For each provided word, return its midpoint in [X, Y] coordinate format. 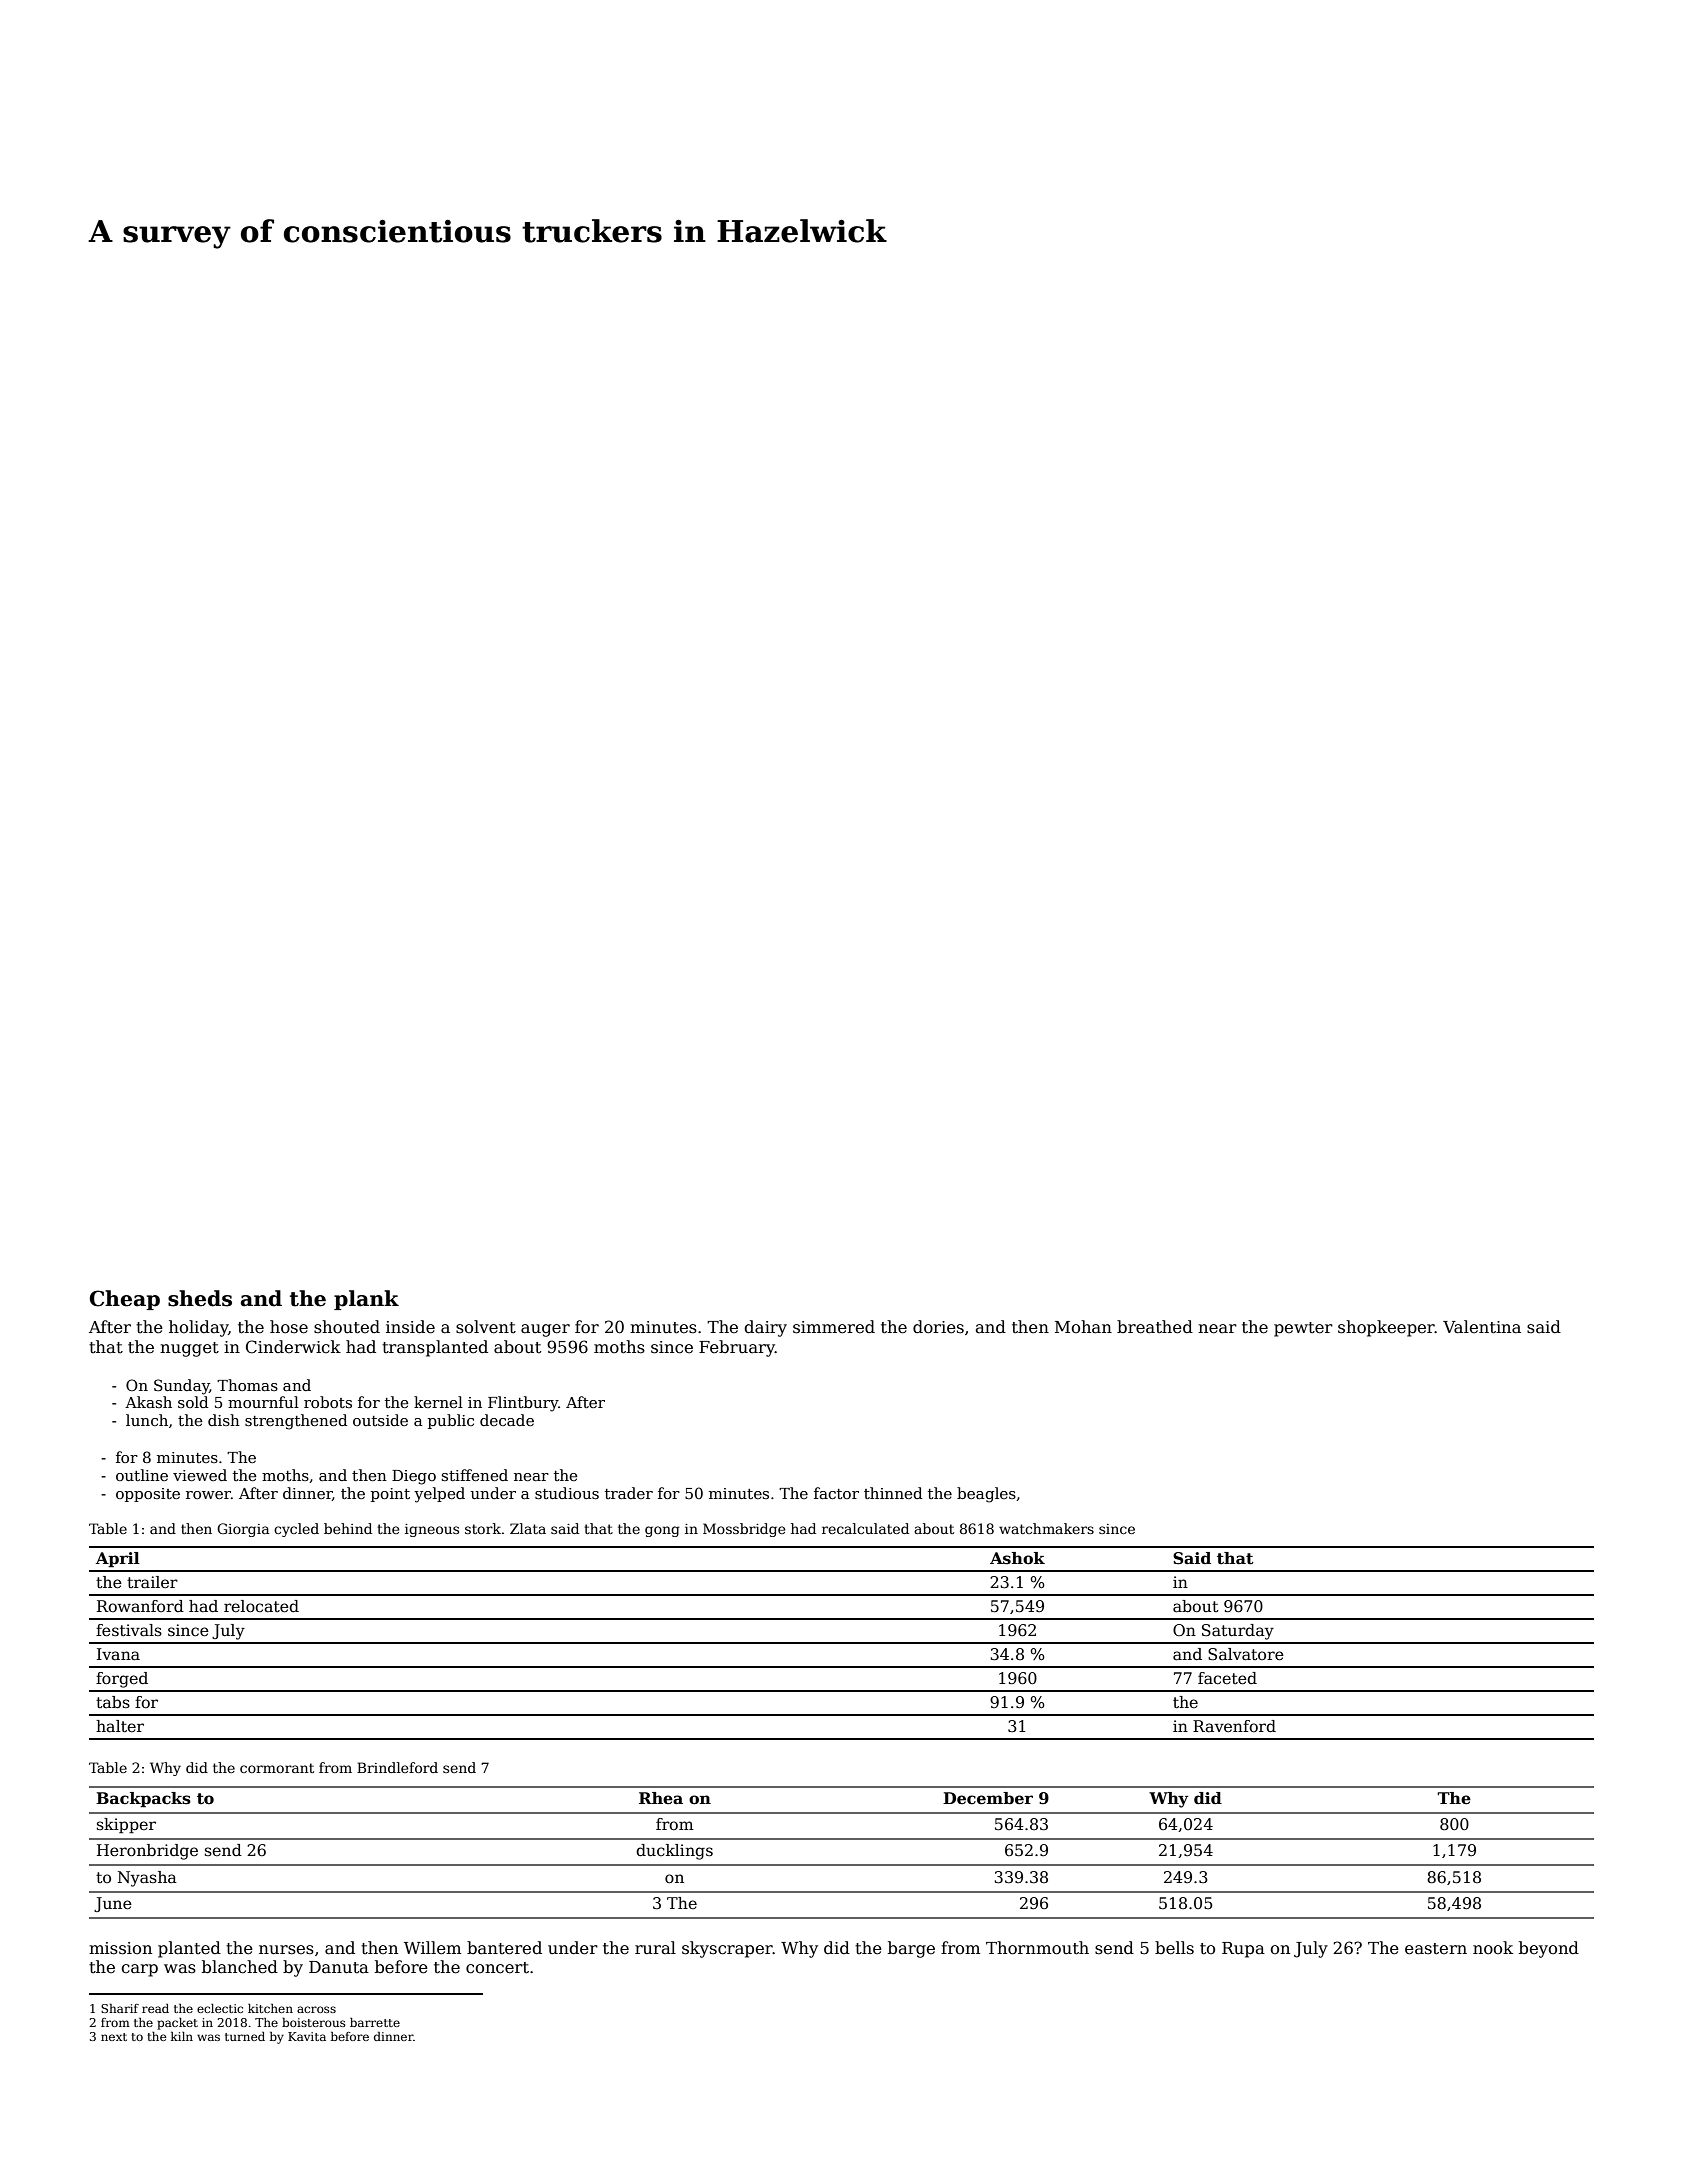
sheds [200, 1298]
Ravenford [1234, 1726]
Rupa [1243, 1950]
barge [911, 1949]
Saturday [1238, 1632]
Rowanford [140, 1606]
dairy [765, 1328]
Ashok [1017, 1558]
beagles [986, 1495]
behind [348, 1528]
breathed [1155, 1327]
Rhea [661, 1798]
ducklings [674, 1852]
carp [139, 1970]
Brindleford [397, 1767]
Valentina [1482, 1327]
